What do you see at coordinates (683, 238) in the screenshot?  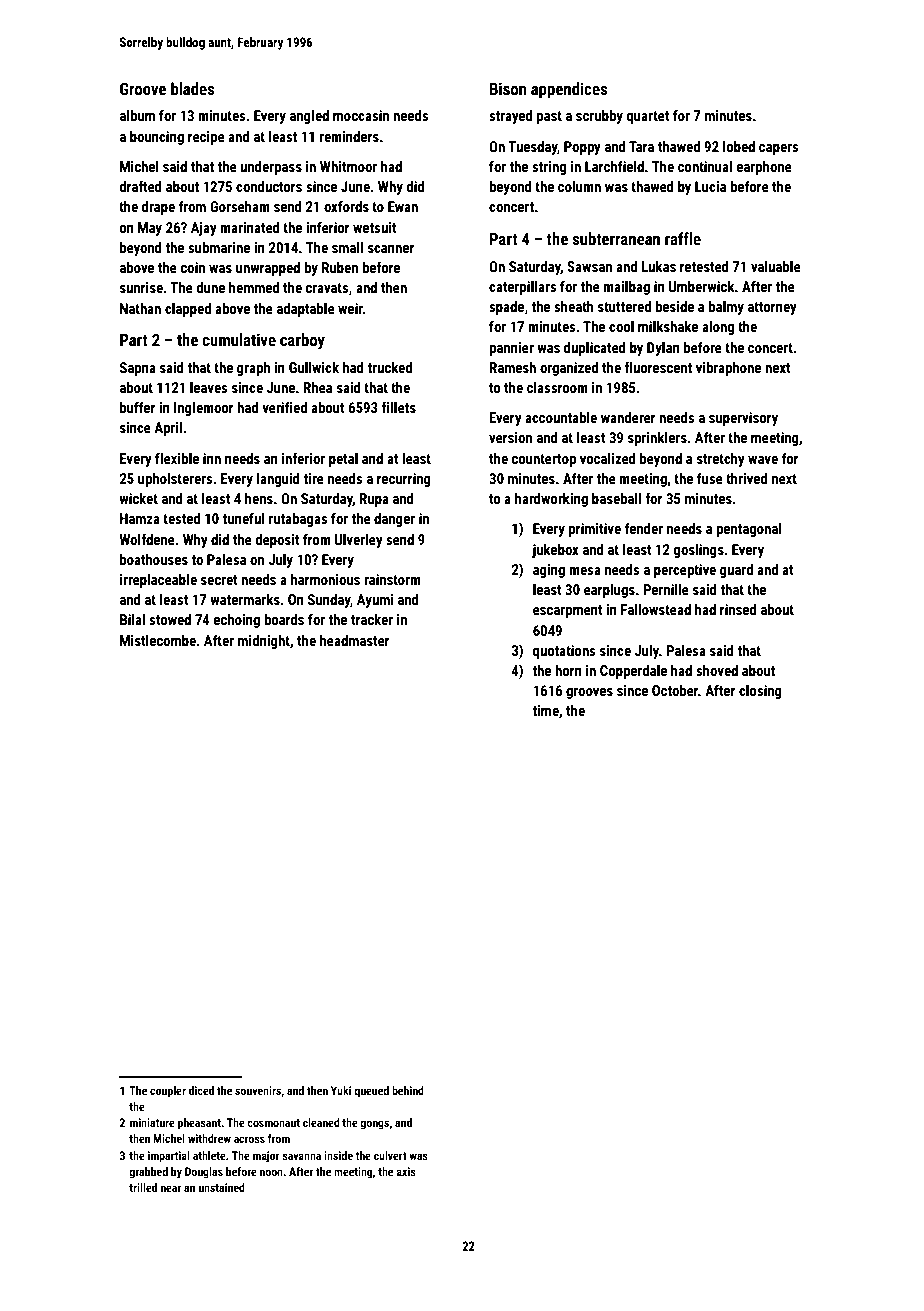 I see `raffle` at bounding box center [683, 238].
